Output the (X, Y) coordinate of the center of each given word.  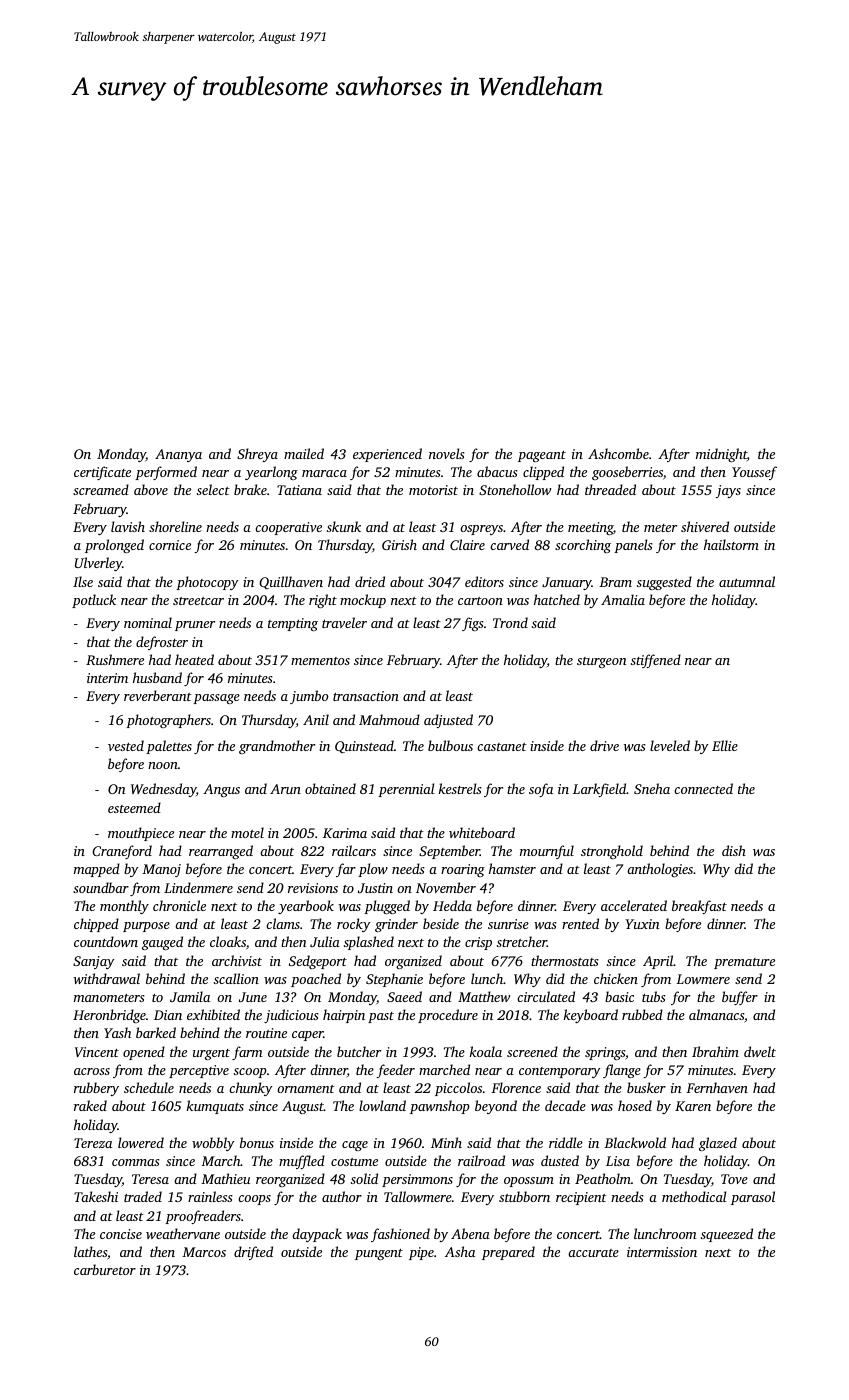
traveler (344, 622)
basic (619, 996)
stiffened (656, 661)
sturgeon (602, 662)
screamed (101, 489)
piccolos (458, 1089)
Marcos (204, 1252)
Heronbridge (109, 1016)
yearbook (306, 907)
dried (370, 581)
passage (216, 699)
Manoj (161, 870)
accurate (593, 1253)
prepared (508, 1253)
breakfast (699, 907)
